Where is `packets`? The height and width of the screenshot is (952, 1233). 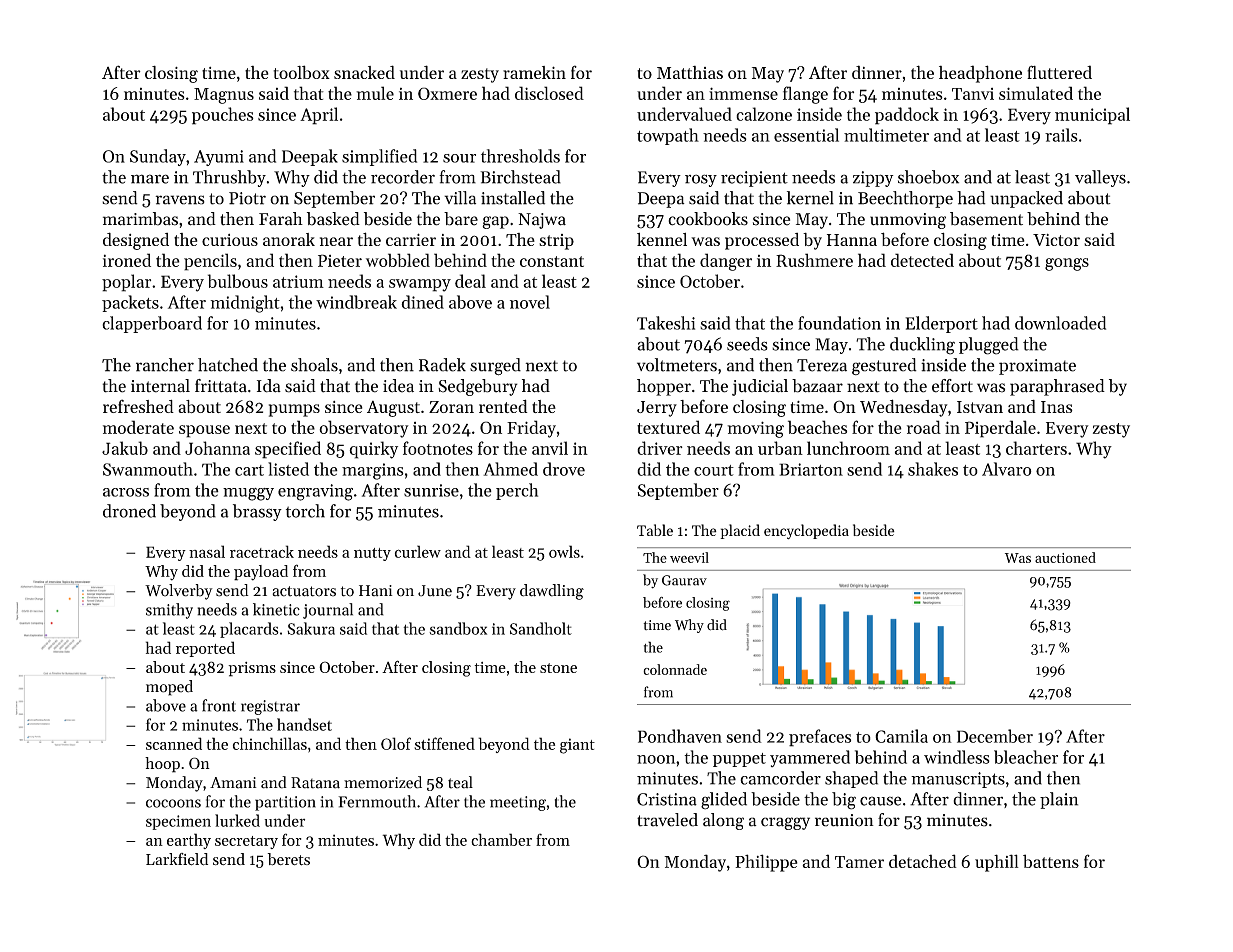 packets is located at coordinates (130, 303).
